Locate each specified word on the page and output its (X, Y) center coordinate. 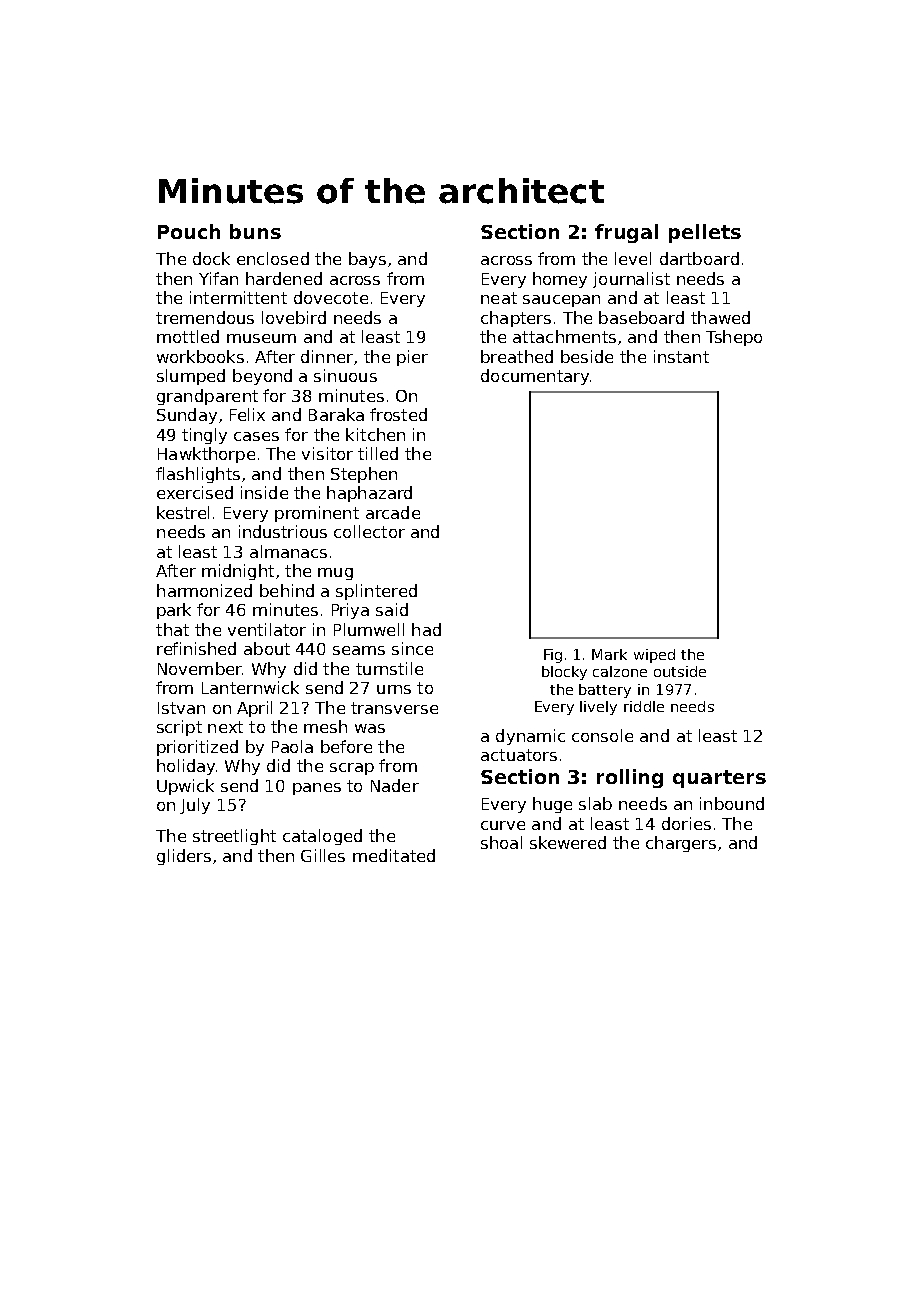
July (195, 806)
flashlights (198, 475)
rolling (630, 778)
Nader (395, 785)
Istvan (181, 708)
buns (255, 231)
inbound (732, 803)
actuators (519, 755)
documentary (535, 377)
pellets (705, 233)
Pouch (189, 231)
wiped (654, 656)
